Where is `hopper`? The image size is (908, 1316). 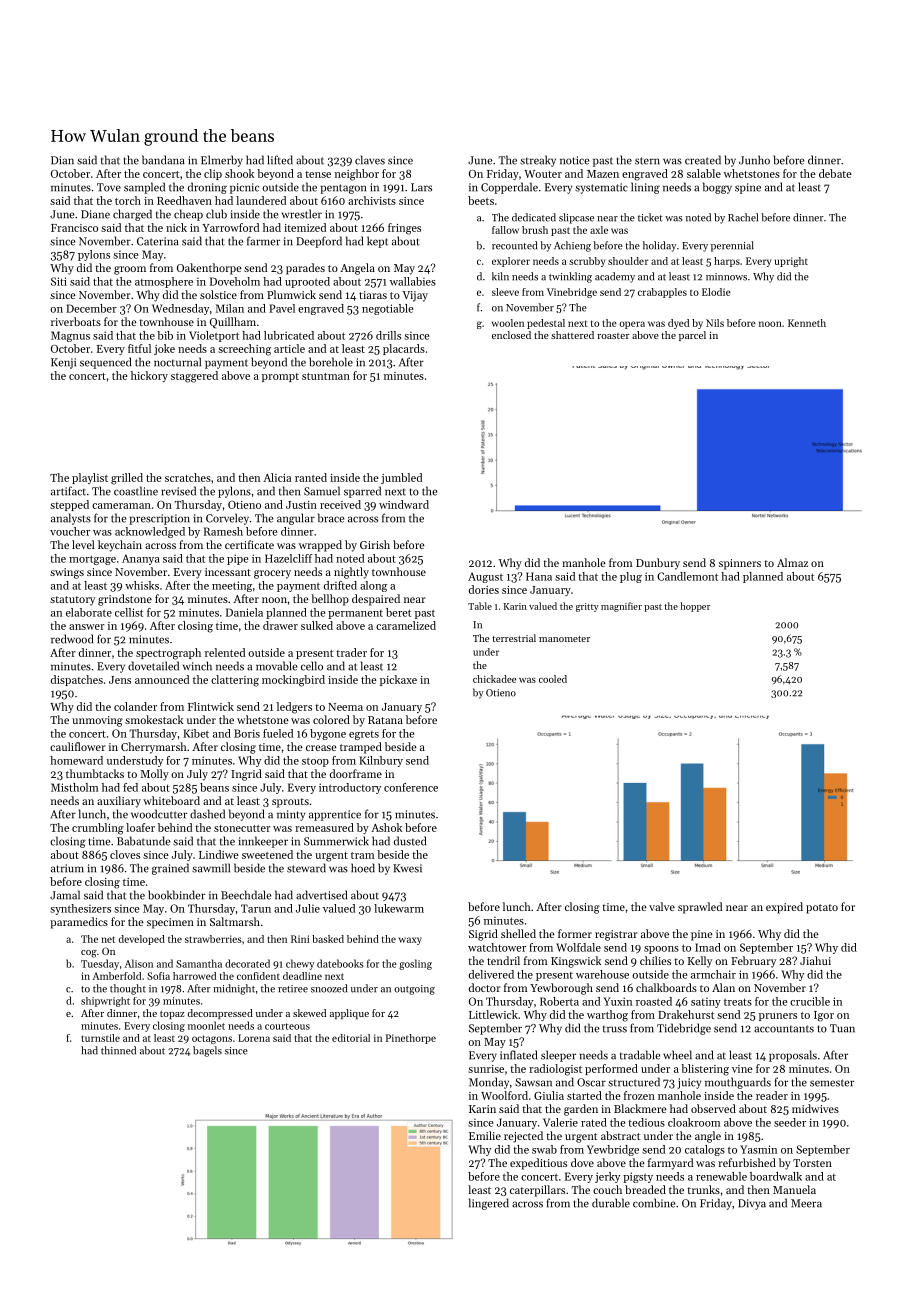
hopper is located at coordinates (695, 607).
